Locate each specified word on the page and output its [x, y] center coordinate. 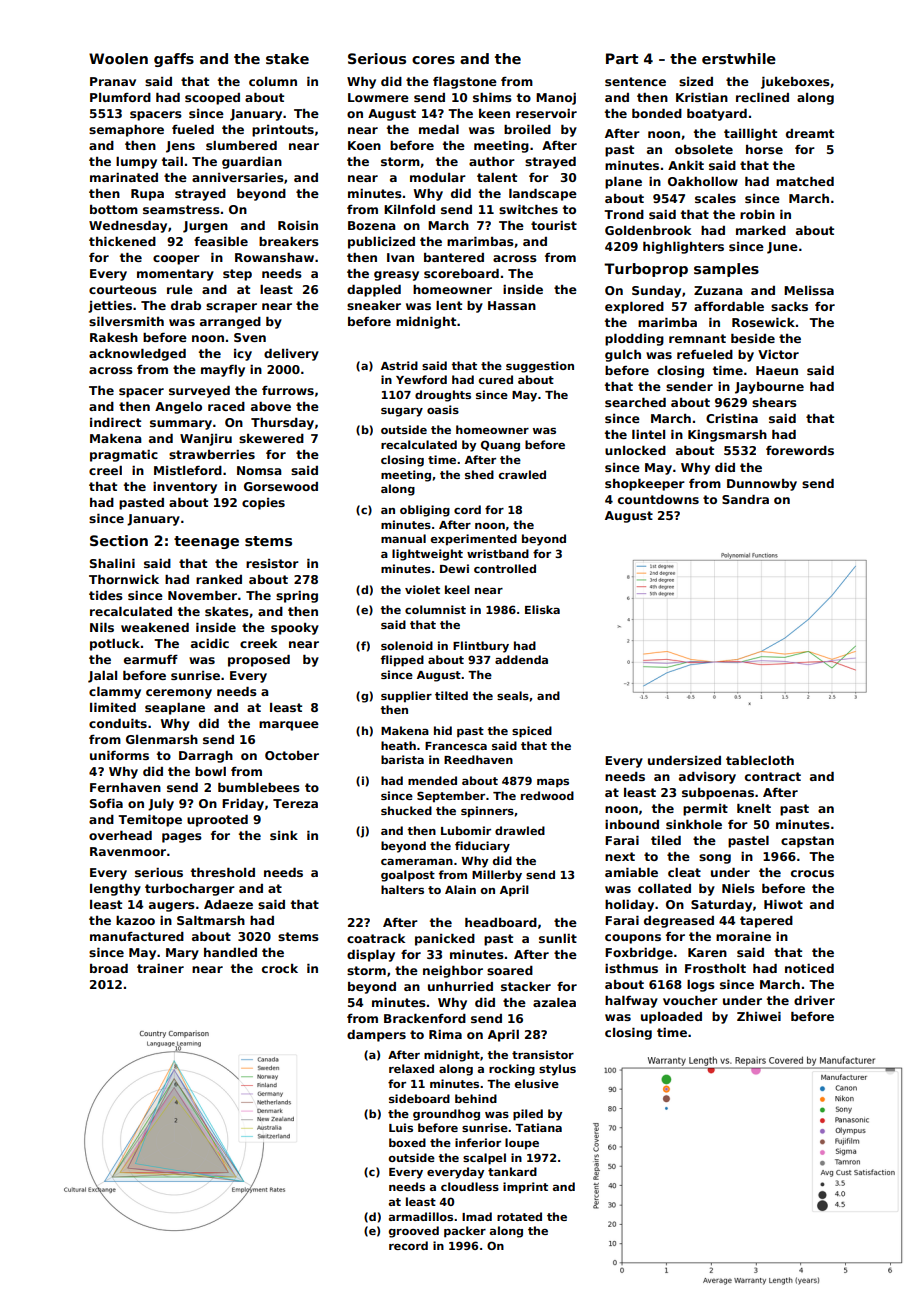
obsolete [704, 149]
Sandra [745, 499]
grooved [414, 1232]
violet [422, 589]
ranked [219, 579]
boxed [407, 1142]
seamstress [181, 209]
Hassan [512, 305]
